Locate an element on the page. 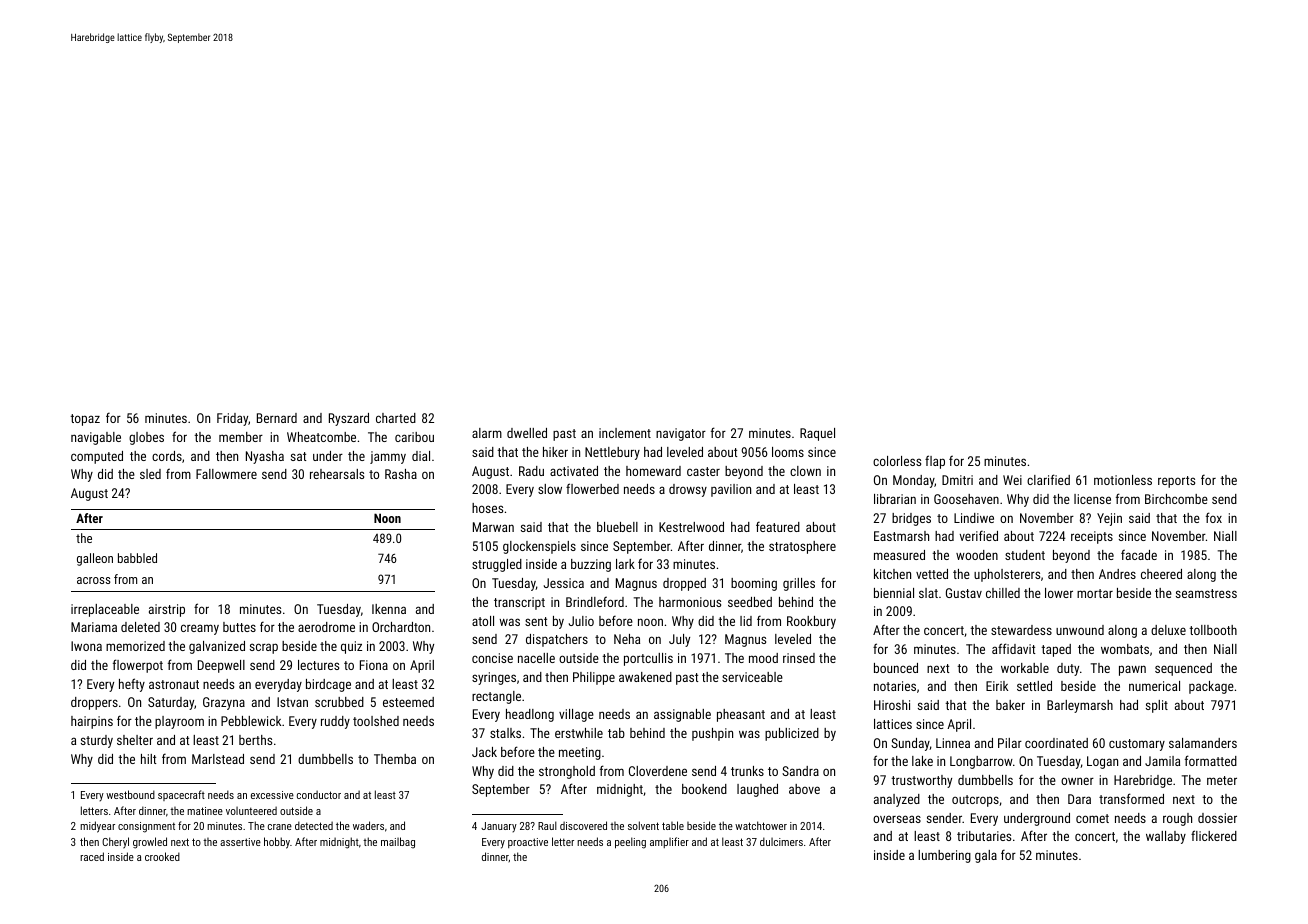 The image size is (1308, 924). Jack is located at coordinates (484, 752).
